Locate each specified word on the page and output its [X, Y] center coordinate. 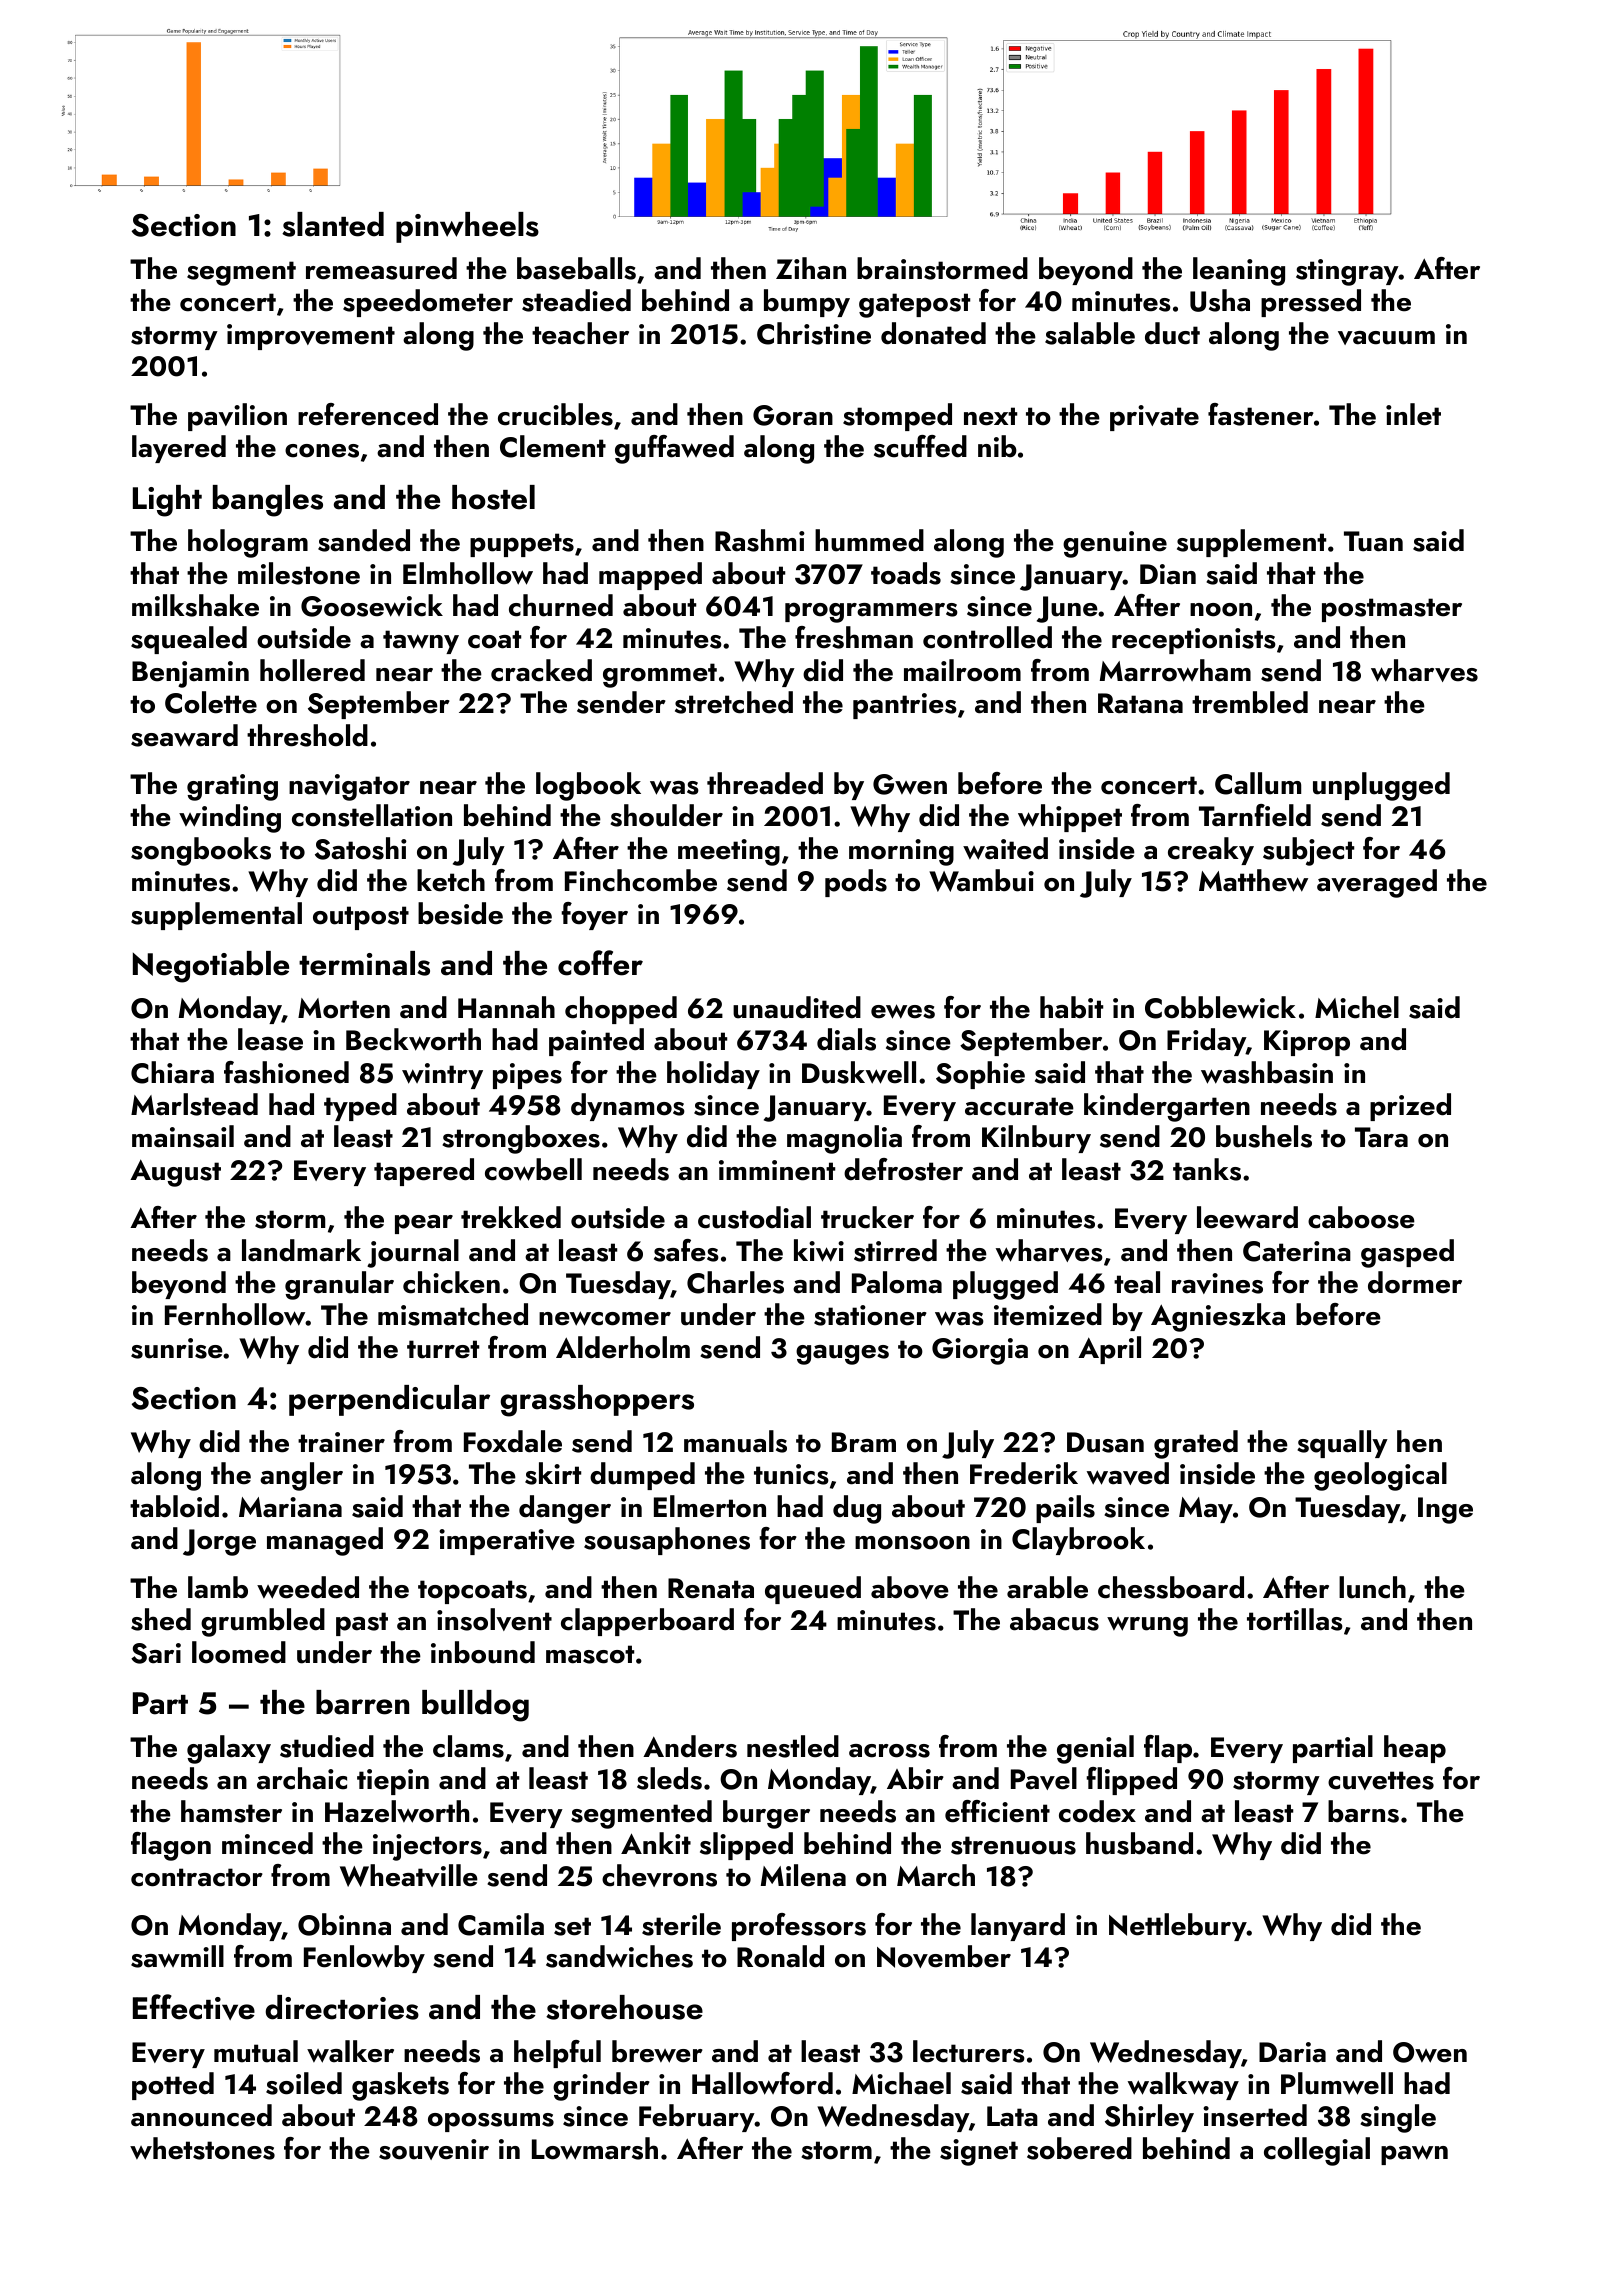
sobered [1079, 2148]
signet [979, 2152]
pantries [905, 706]
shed [161, 1619]
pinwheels [467, 227]
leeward [1247, 1217]
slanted [333, 224]
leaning [1239, 271]
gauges [842, 1355]
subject [1308, 851]
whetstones [202, 2148]
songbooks [201, 851]
